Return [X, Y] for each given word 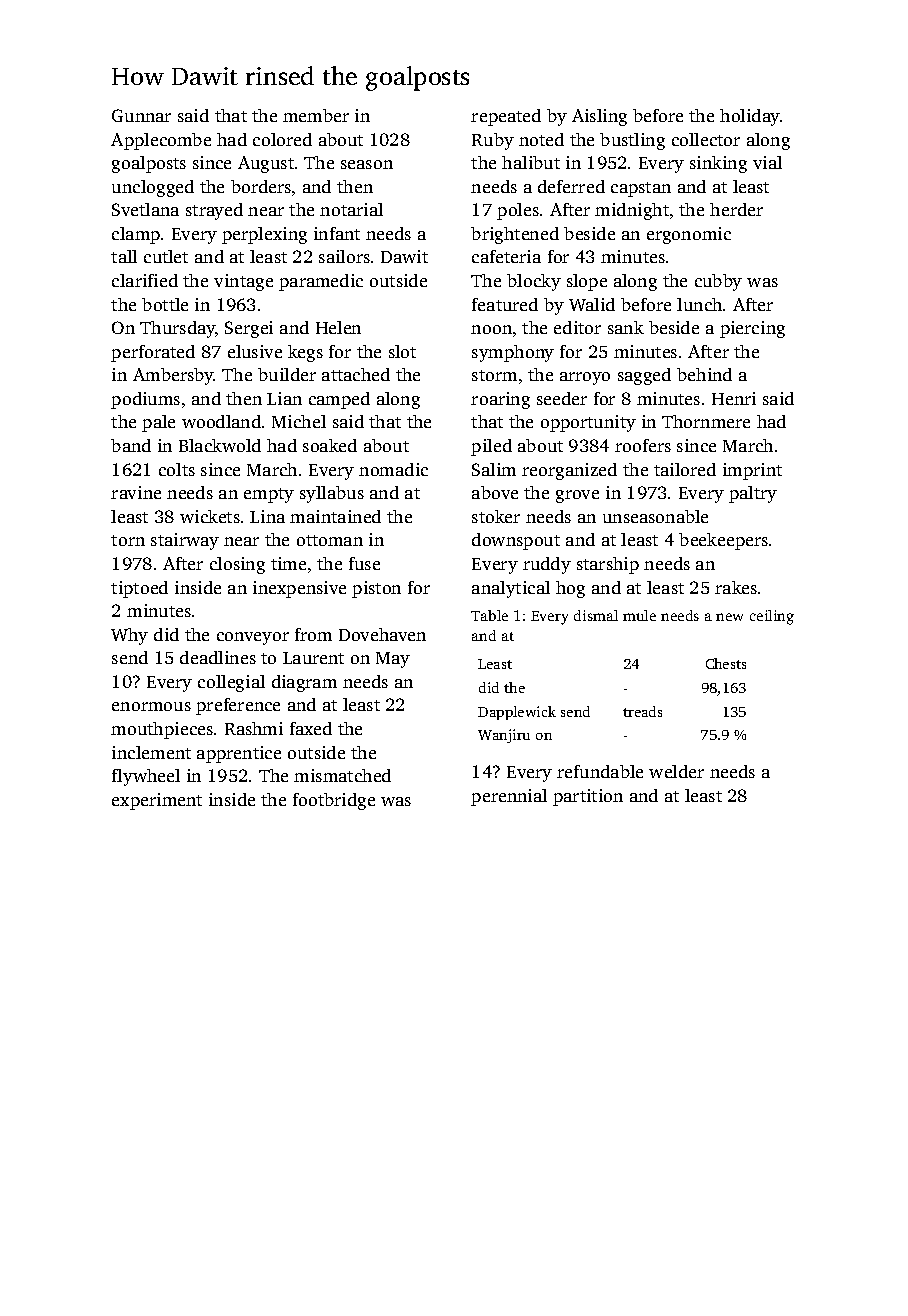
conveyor [253, 638]
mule [639, 615]
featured [505, 304]
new [729, 617]
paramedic [321, 282]
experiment [157, 801]
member [316, 115]
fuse [364, 563]
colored [282, 139]
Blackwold [220, 445]
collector [706, 139]
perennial [509, 797]
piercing [752, 329]
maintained [335, 516]
